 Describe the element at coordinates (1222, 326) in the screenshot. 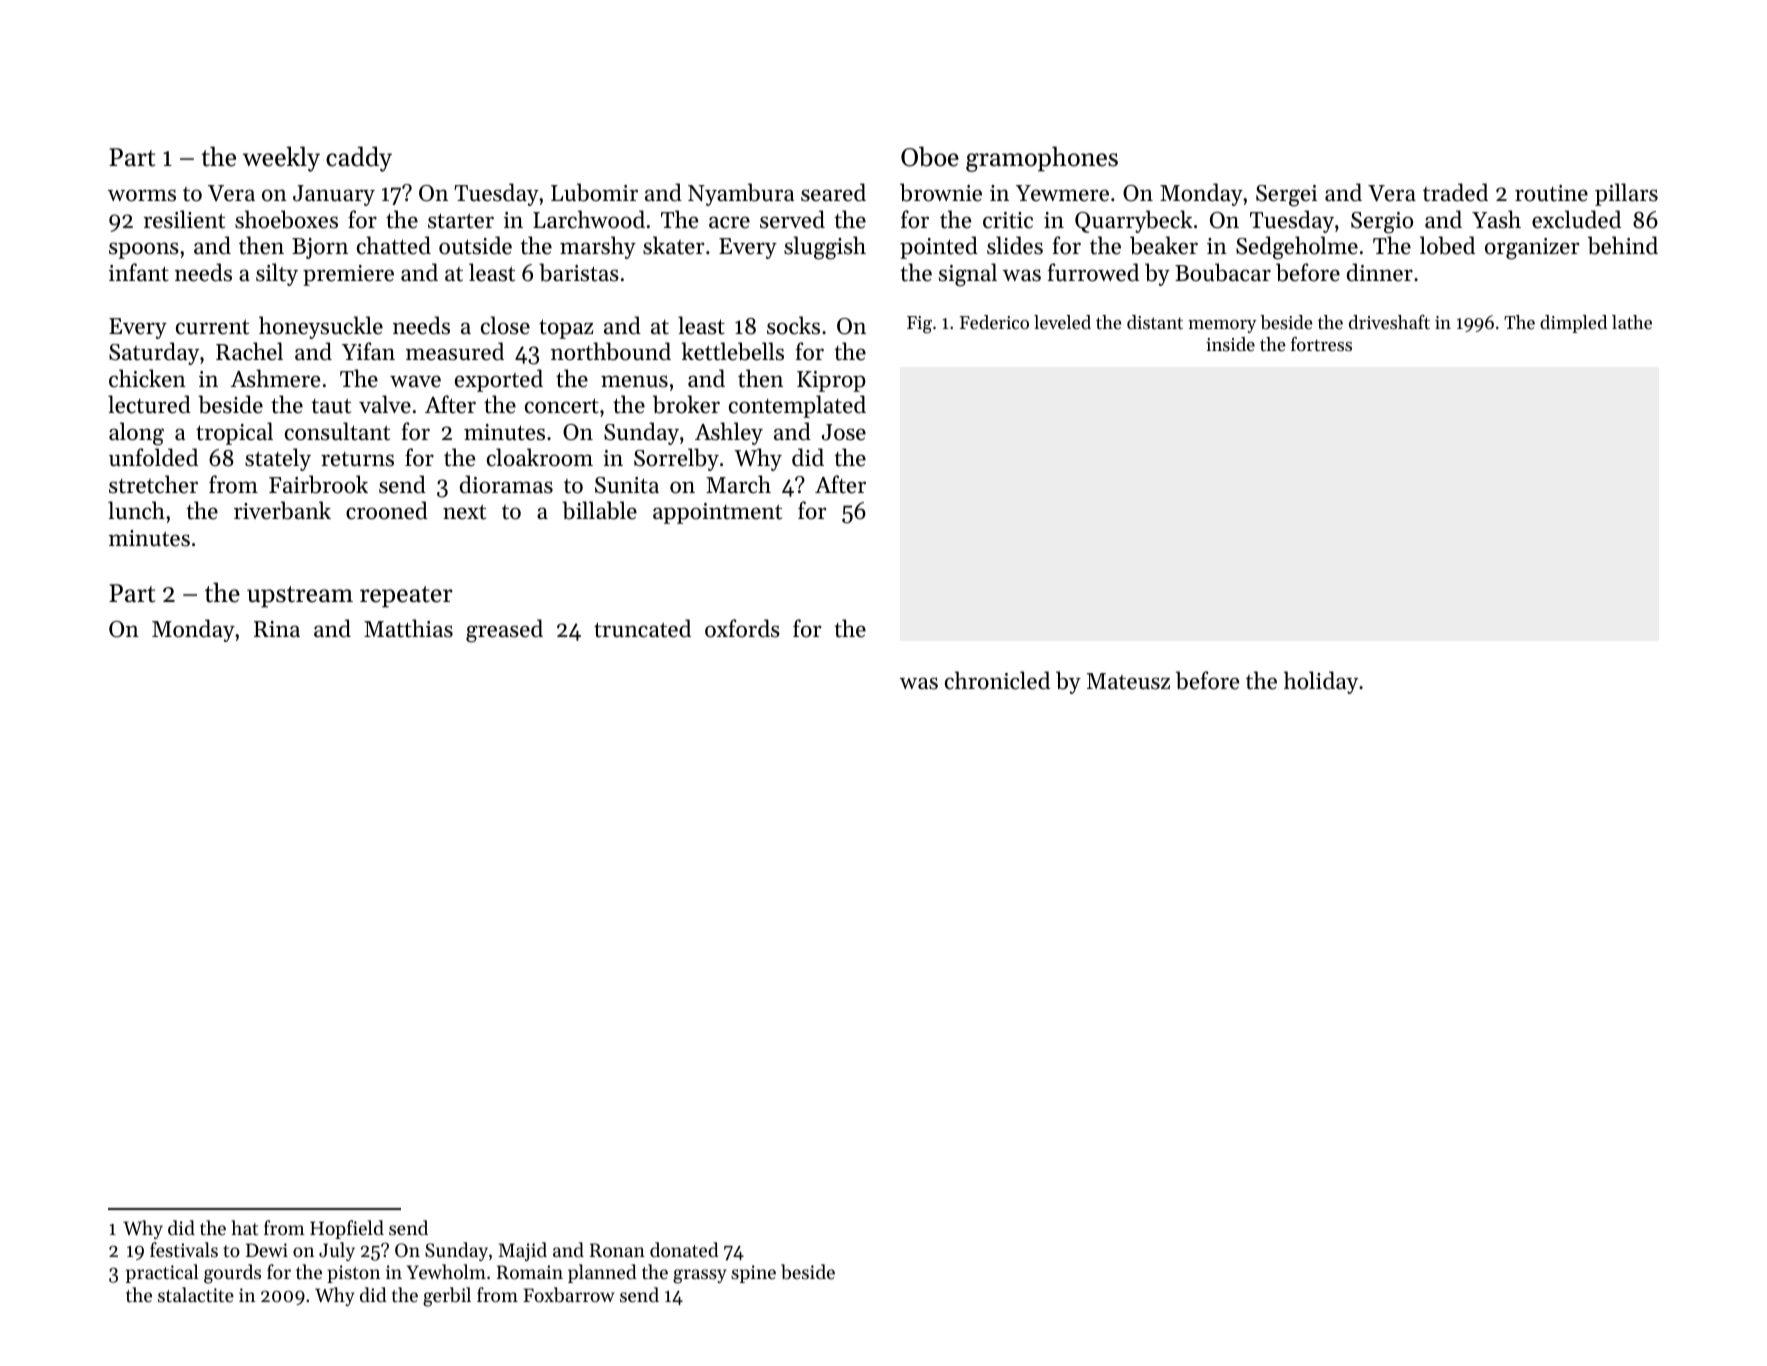

I see `memory` at that location.
